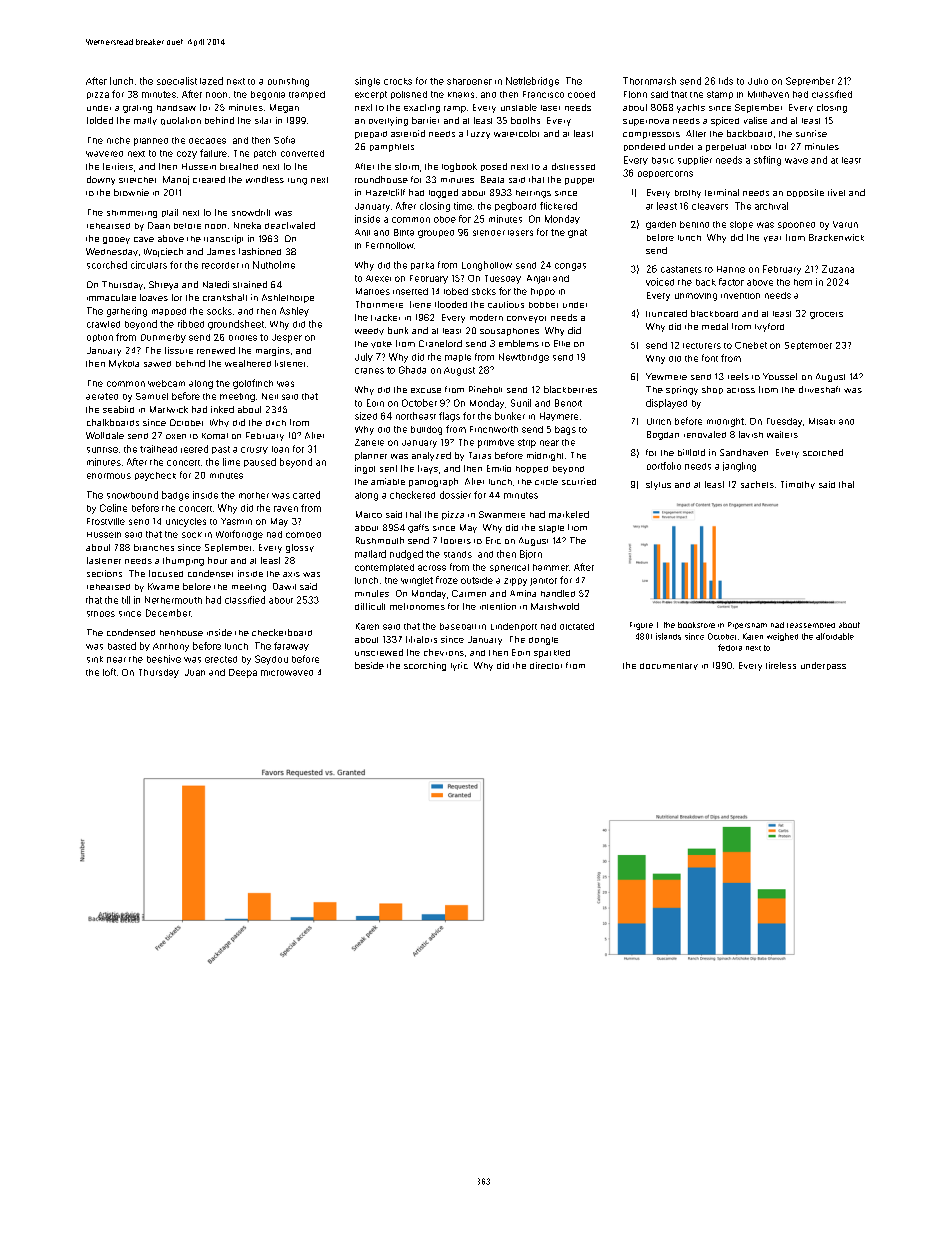 This page has height=1233, width=952. What do you see at coordinates (195, 672) in the page?
I see `Juan` at bounding box center [195, 672].
